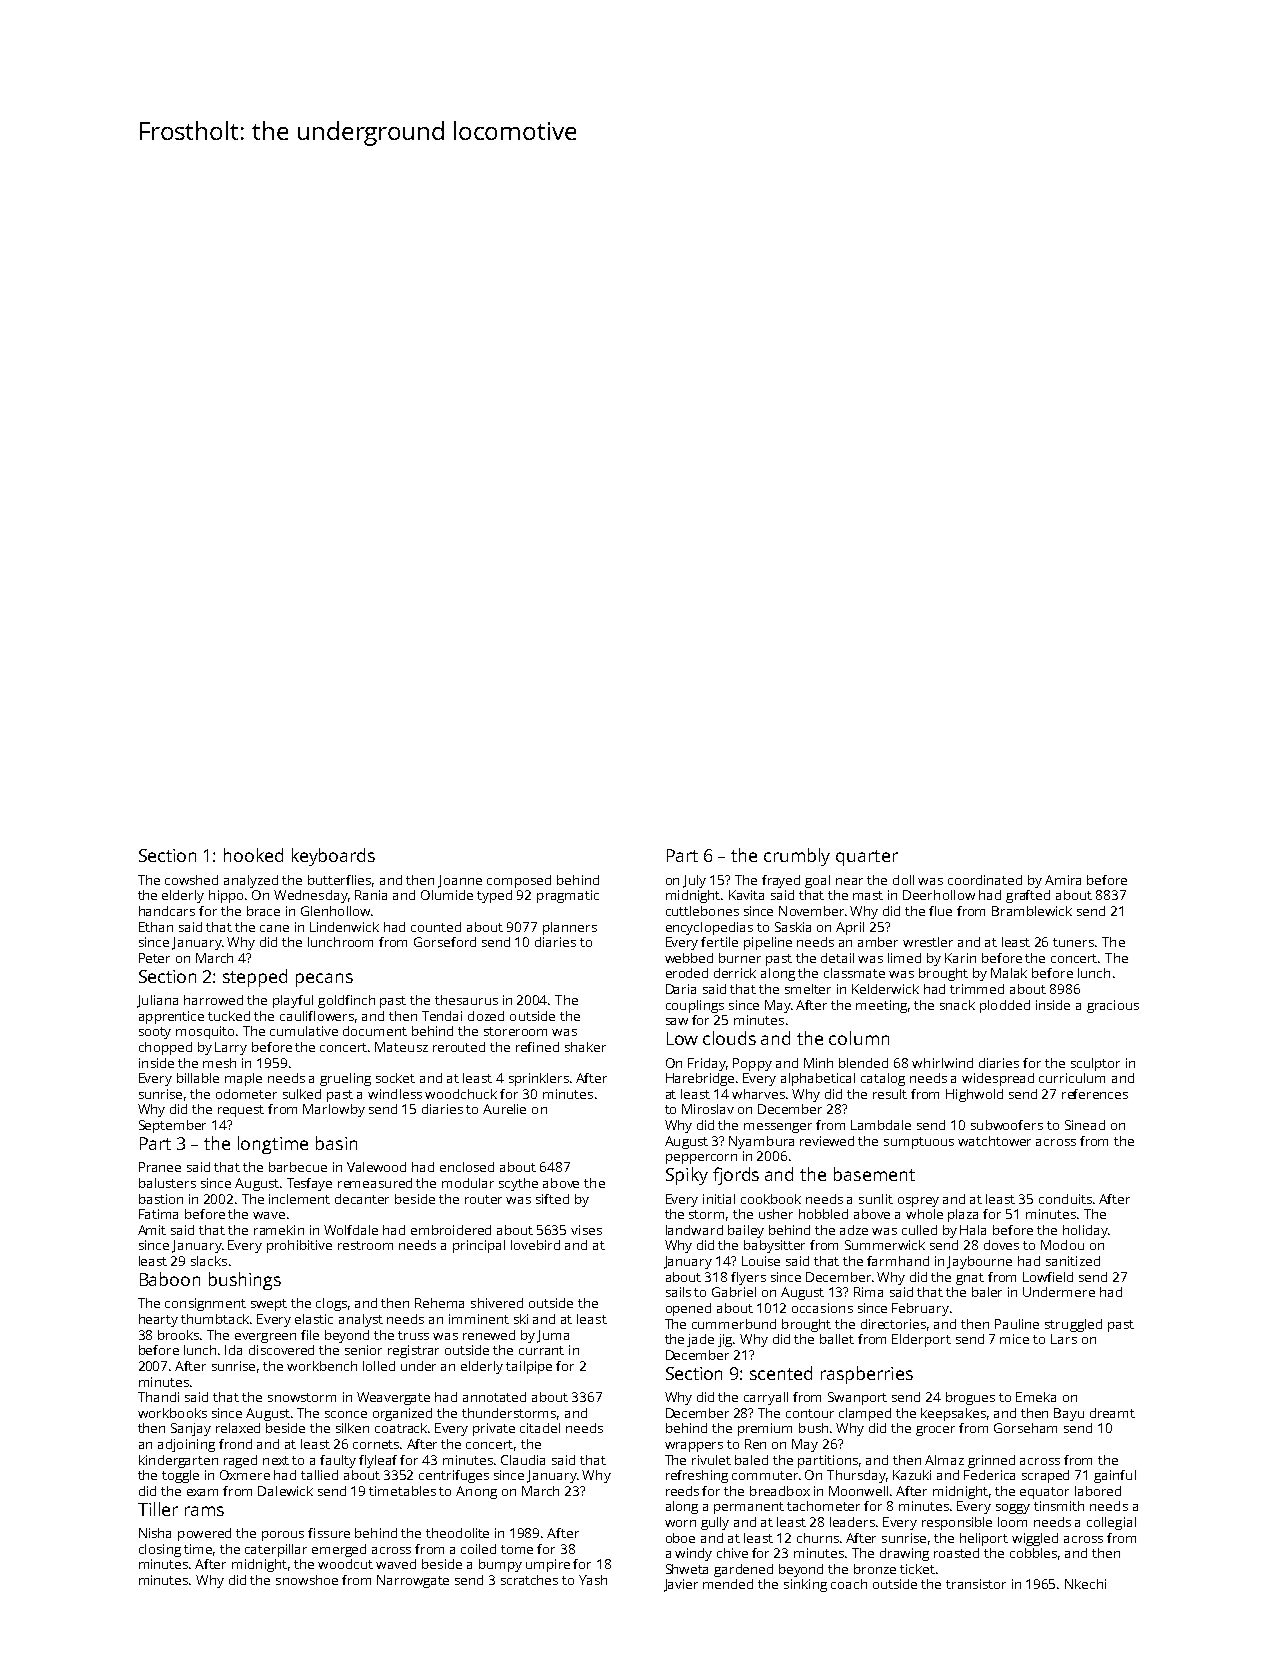  I want to click on Saskia, so click(793, 927).
